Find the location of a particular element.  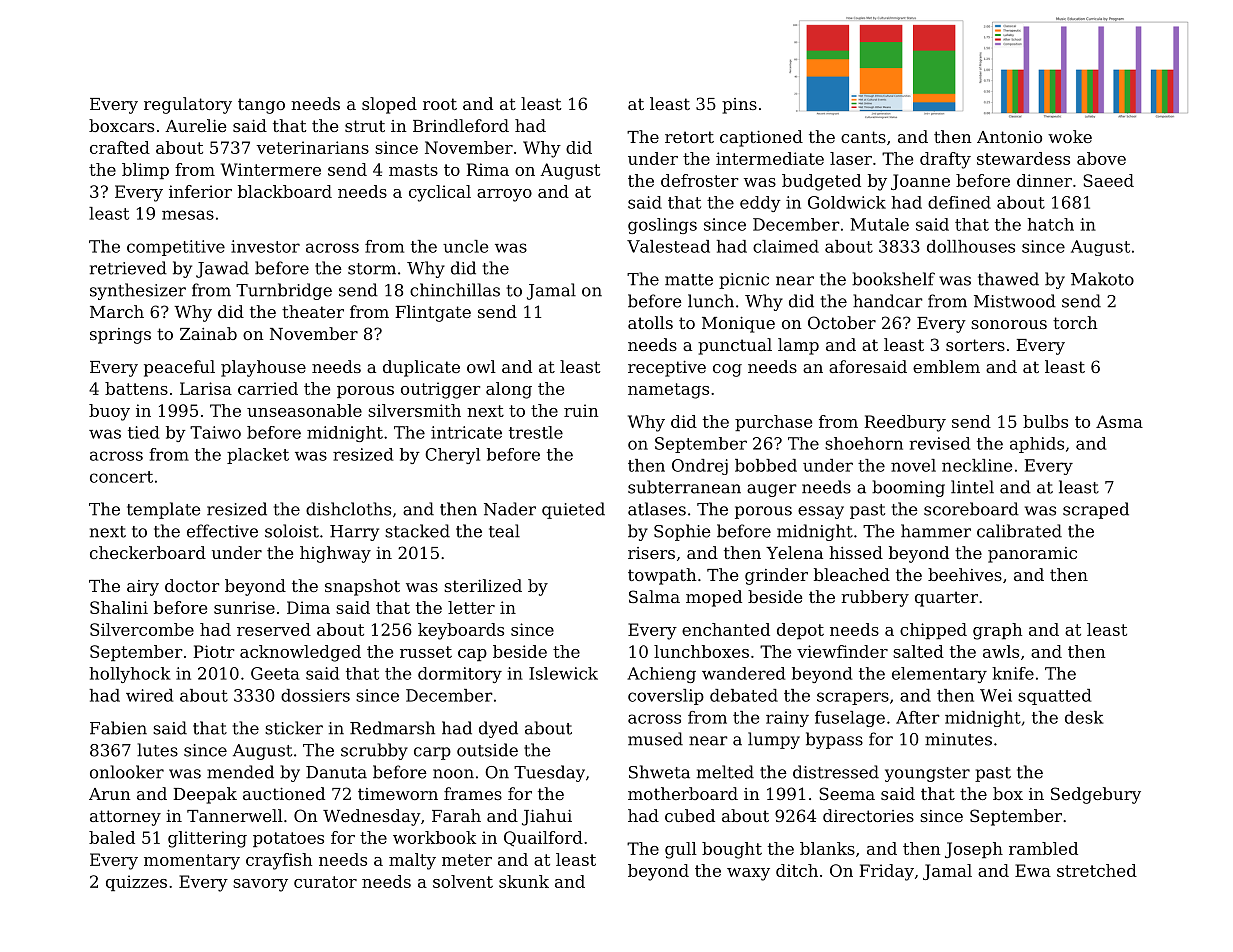

trestle is located at coordinates (536, 432).
